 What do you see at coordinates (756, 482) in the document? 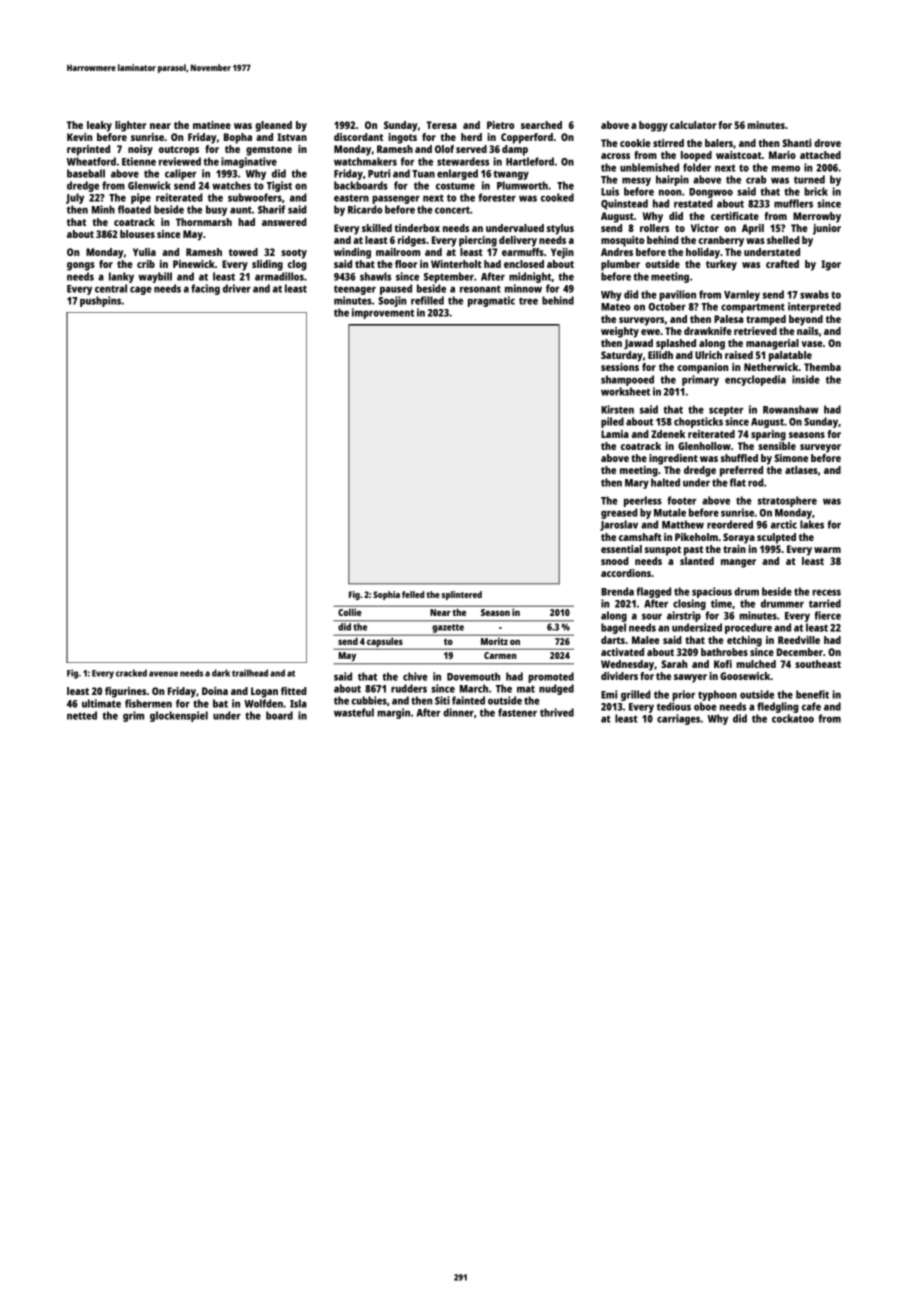
I see `rod` at bounding box center [756, 482].
